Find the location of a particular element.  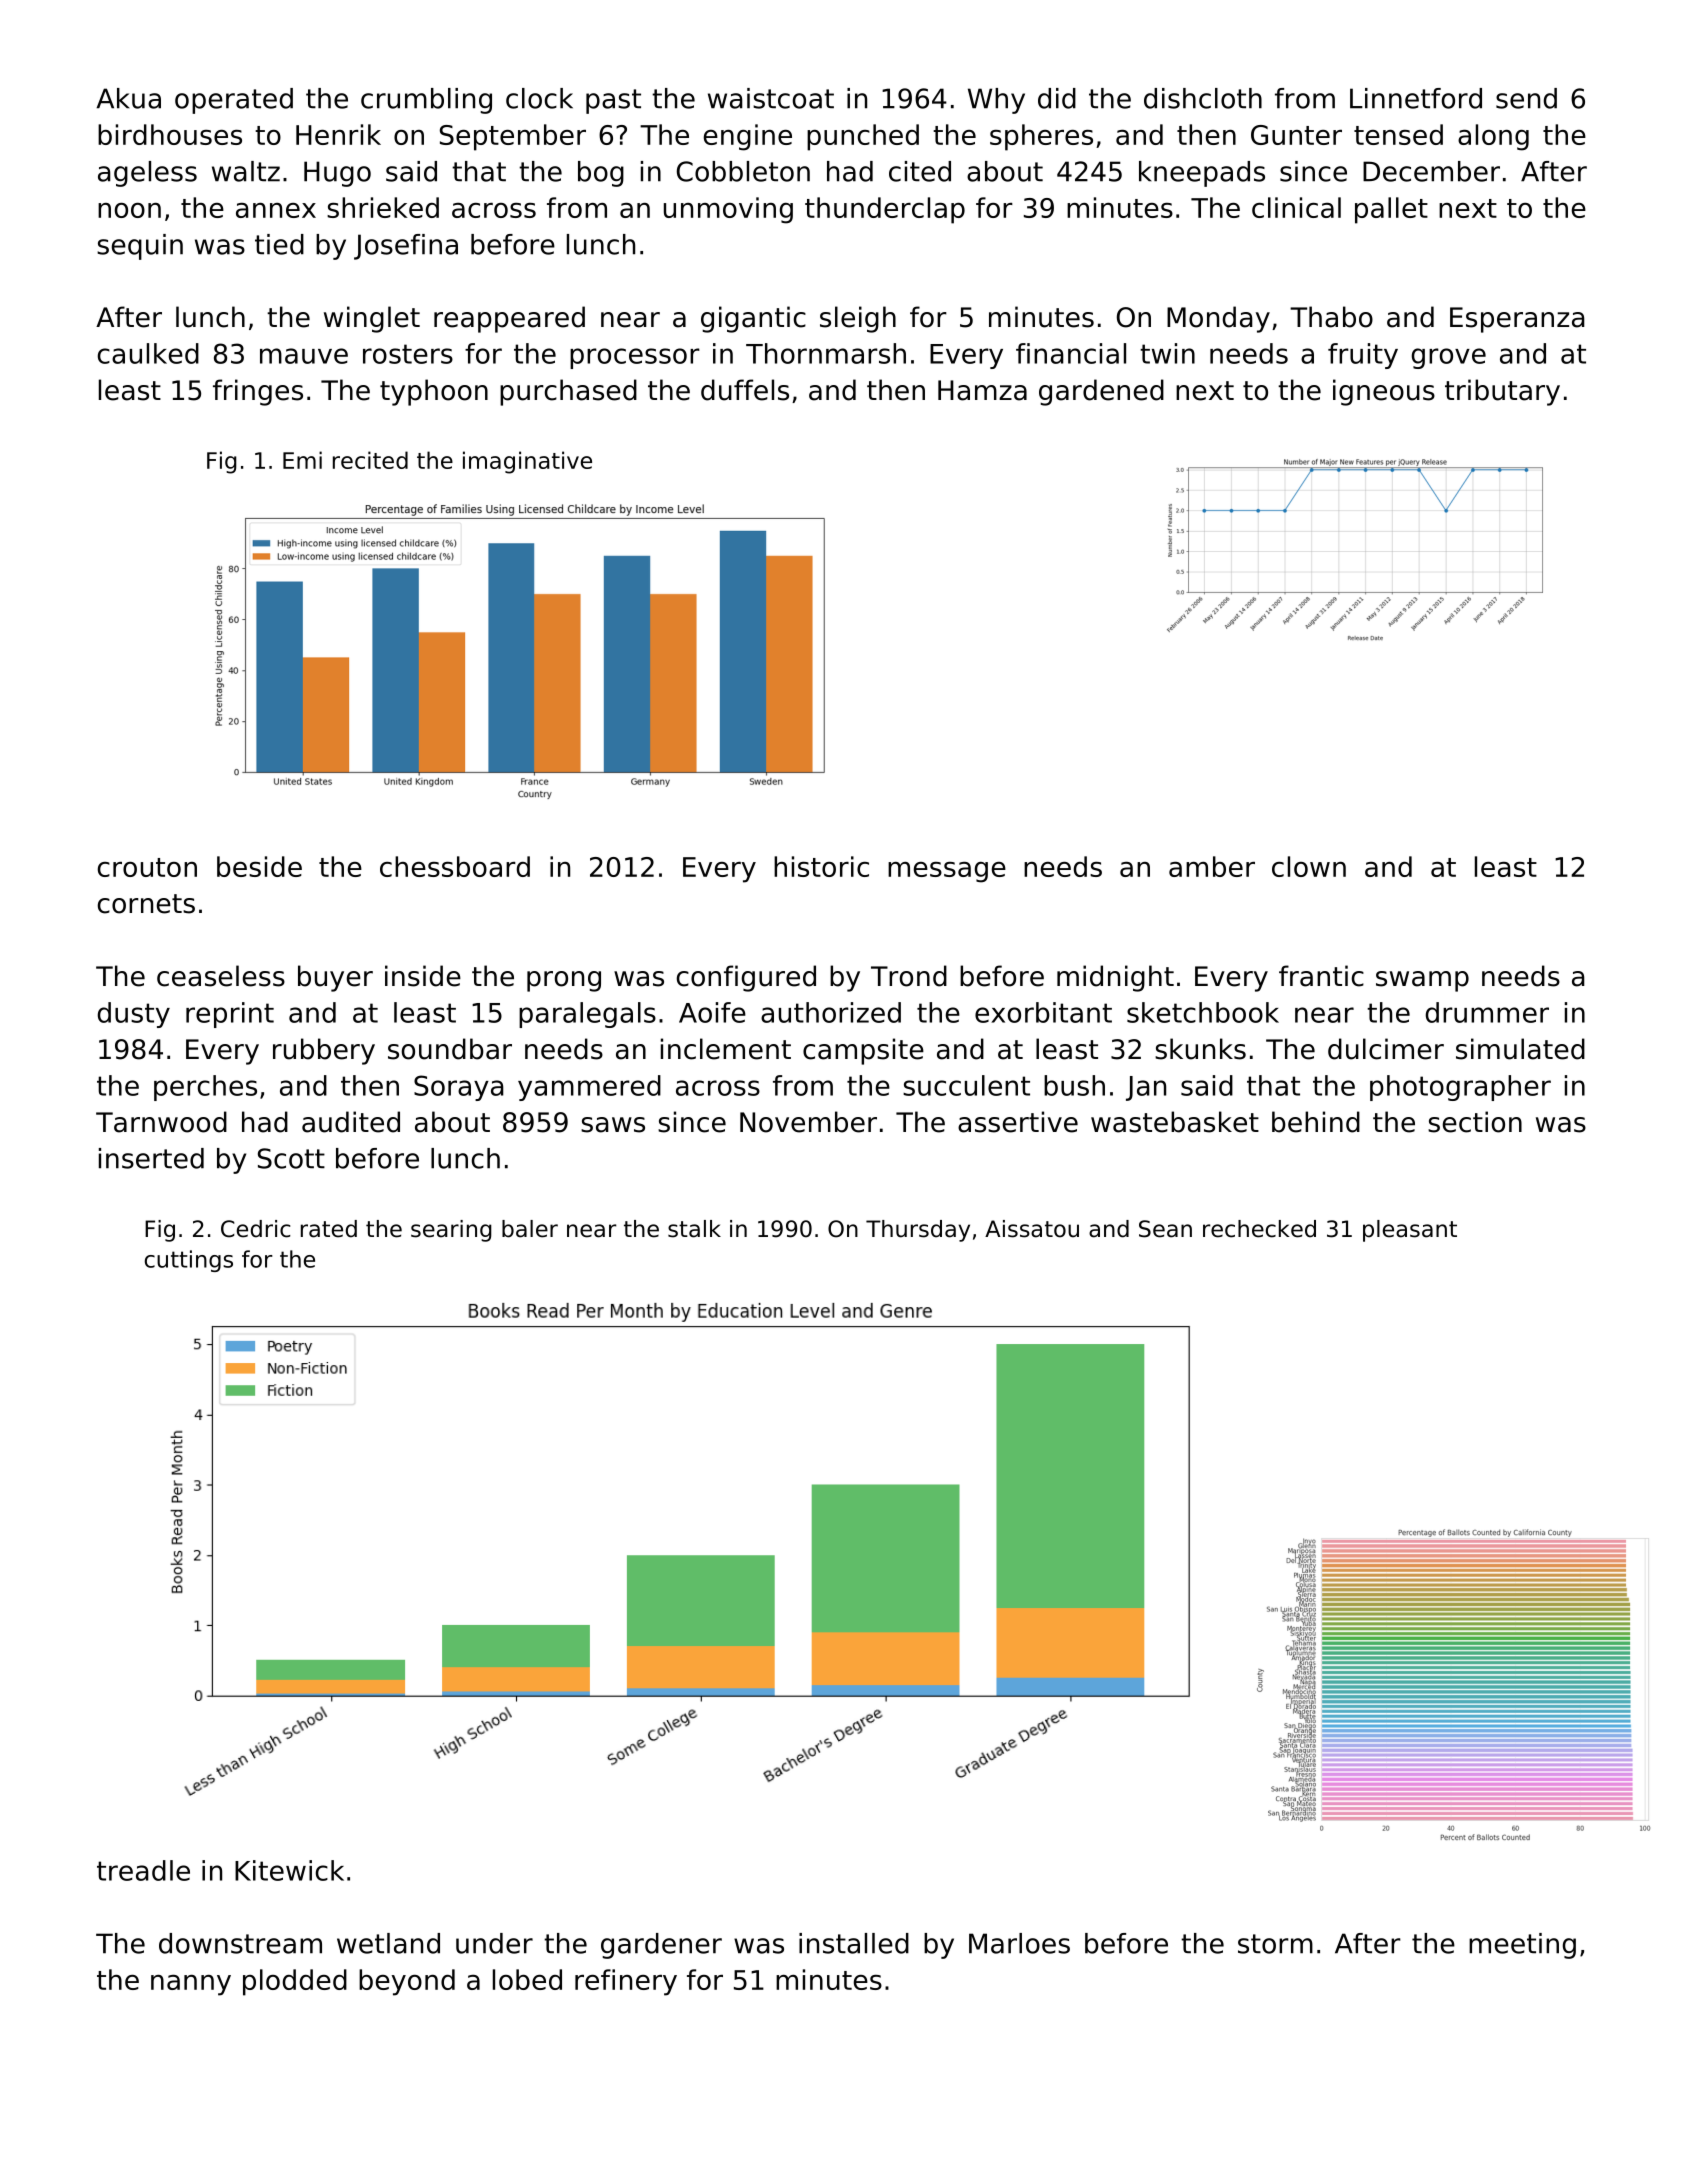

igneous is located at coordinates (1384, 392).
